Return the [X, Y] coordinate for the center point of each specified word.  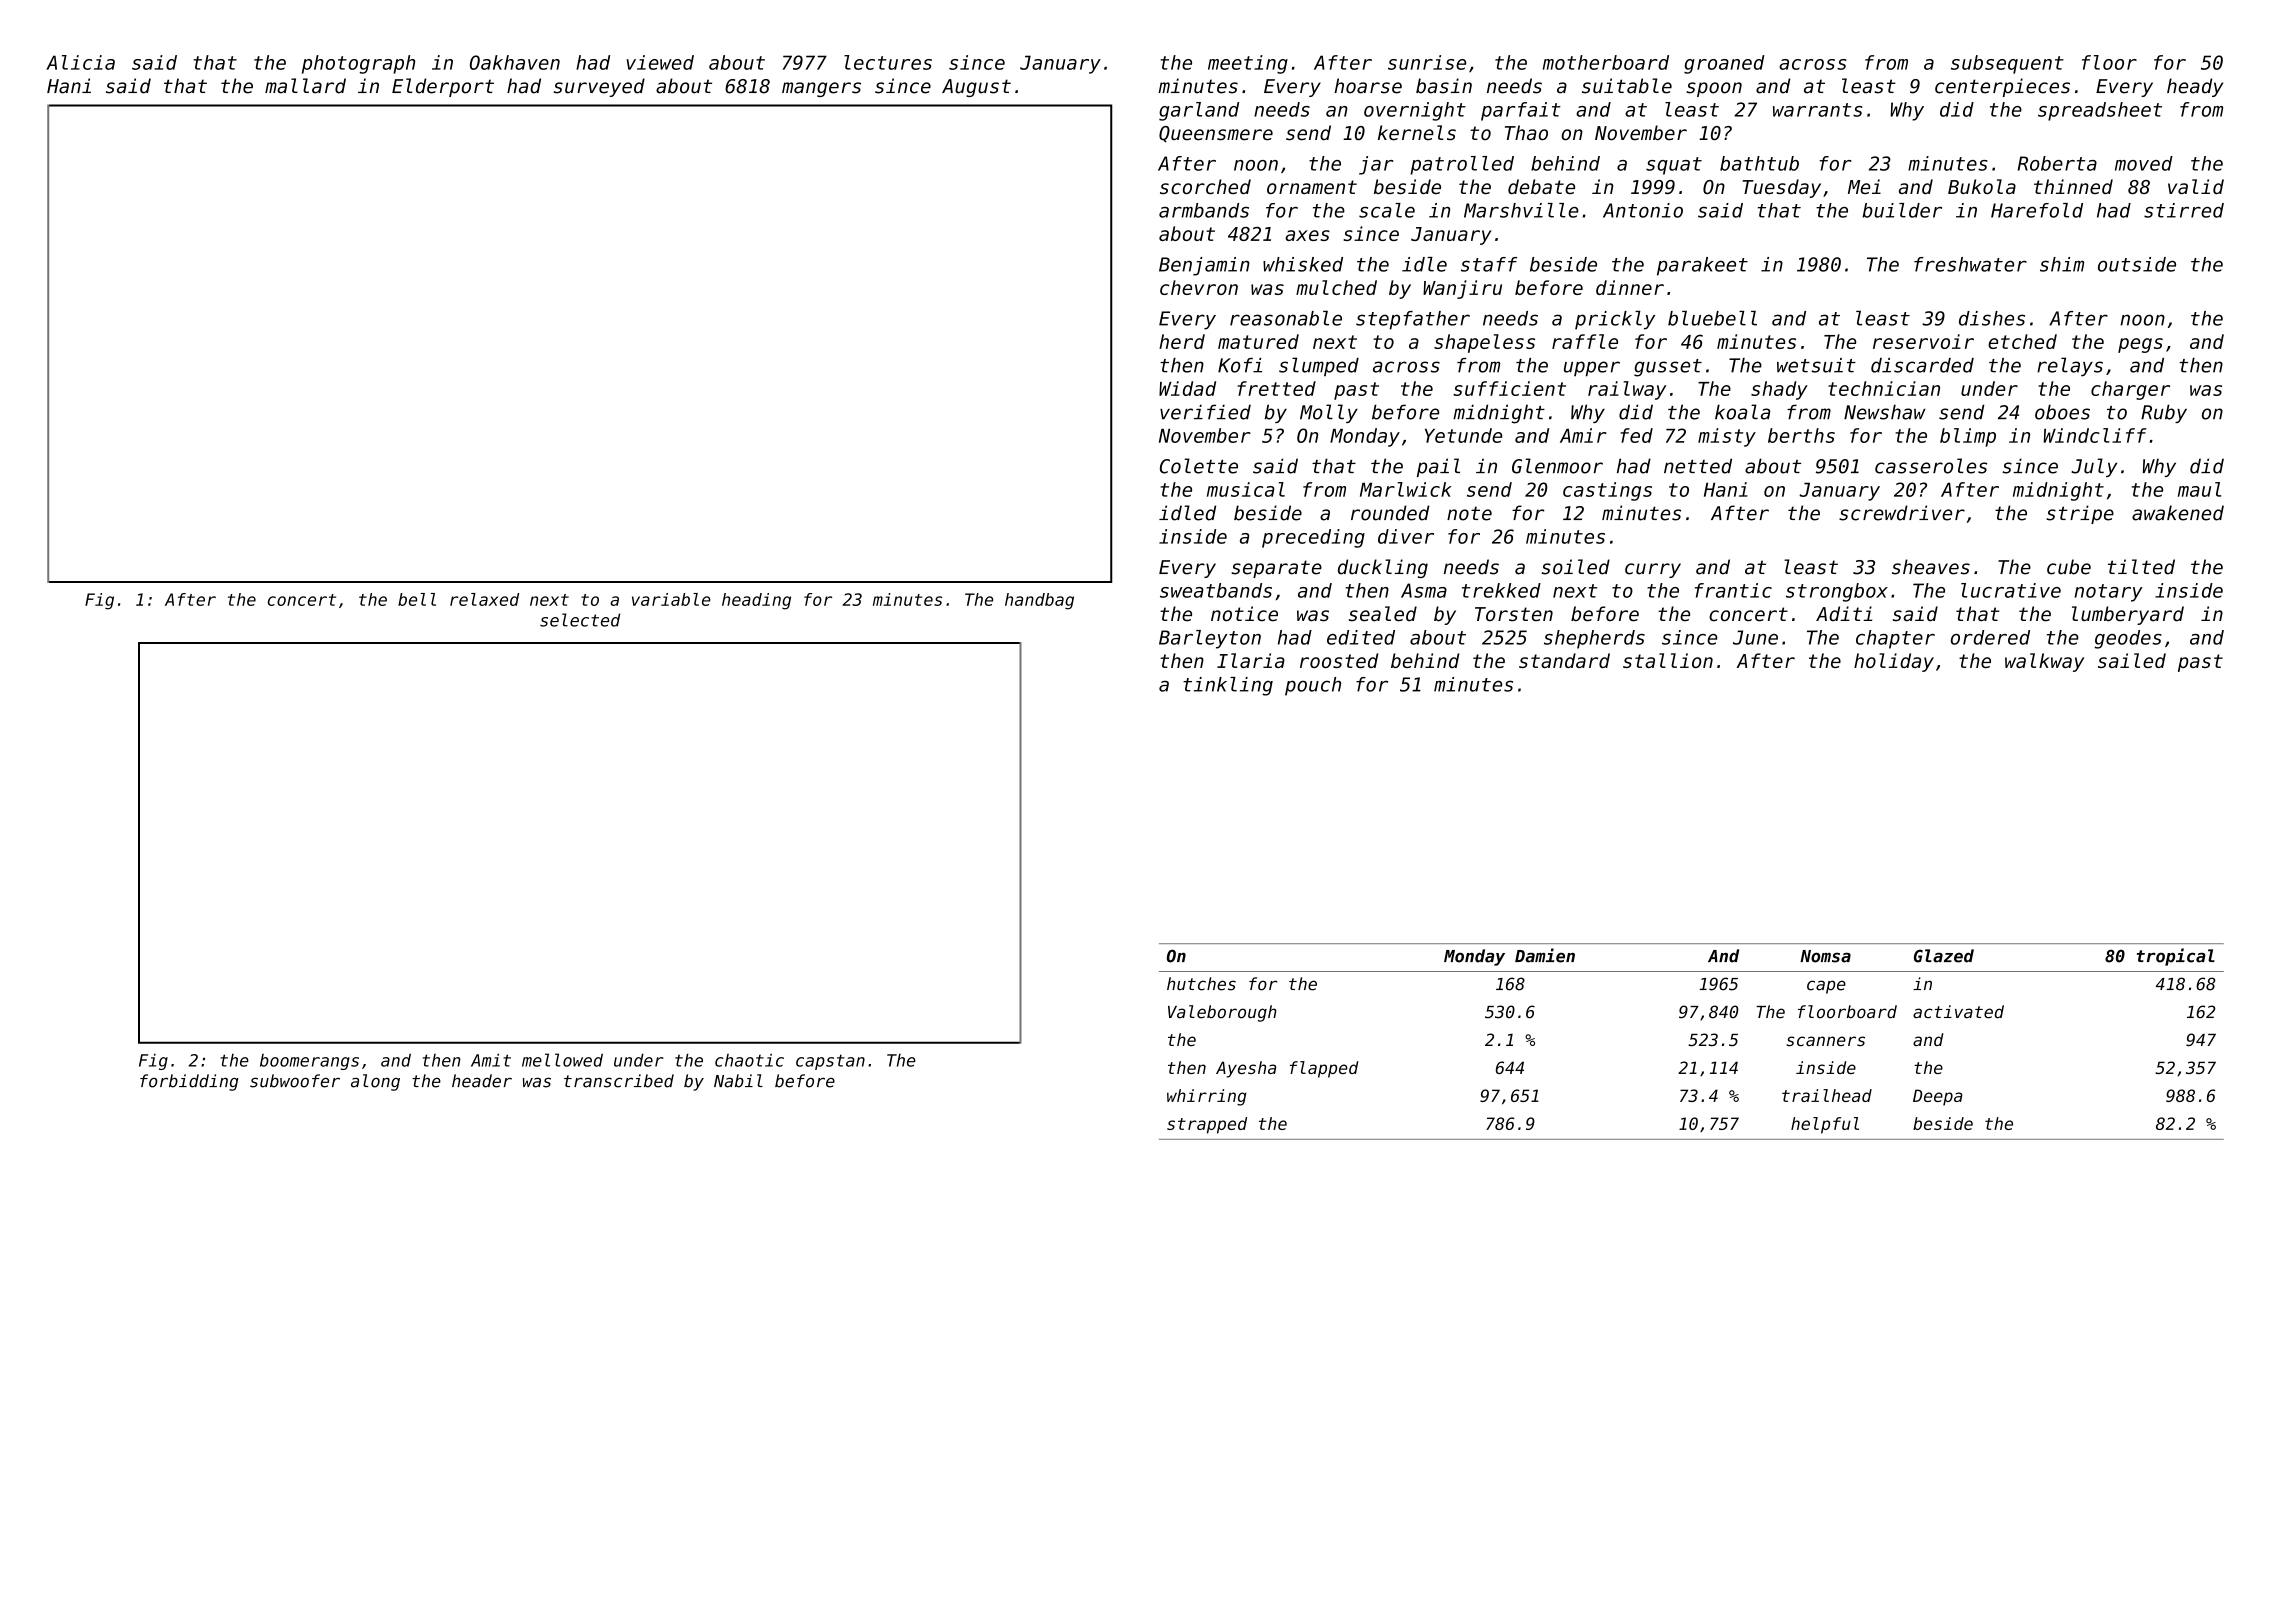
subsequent [2007, 64]
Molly [1329, 413]
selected [580, 620]
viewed [660, 62]
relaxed [484, 599]
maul [2199, 489]
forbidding [189, 1082]
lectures [888, 62]
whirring [1207, 1097]
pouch [1313, 686]
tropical [2176, 957]
